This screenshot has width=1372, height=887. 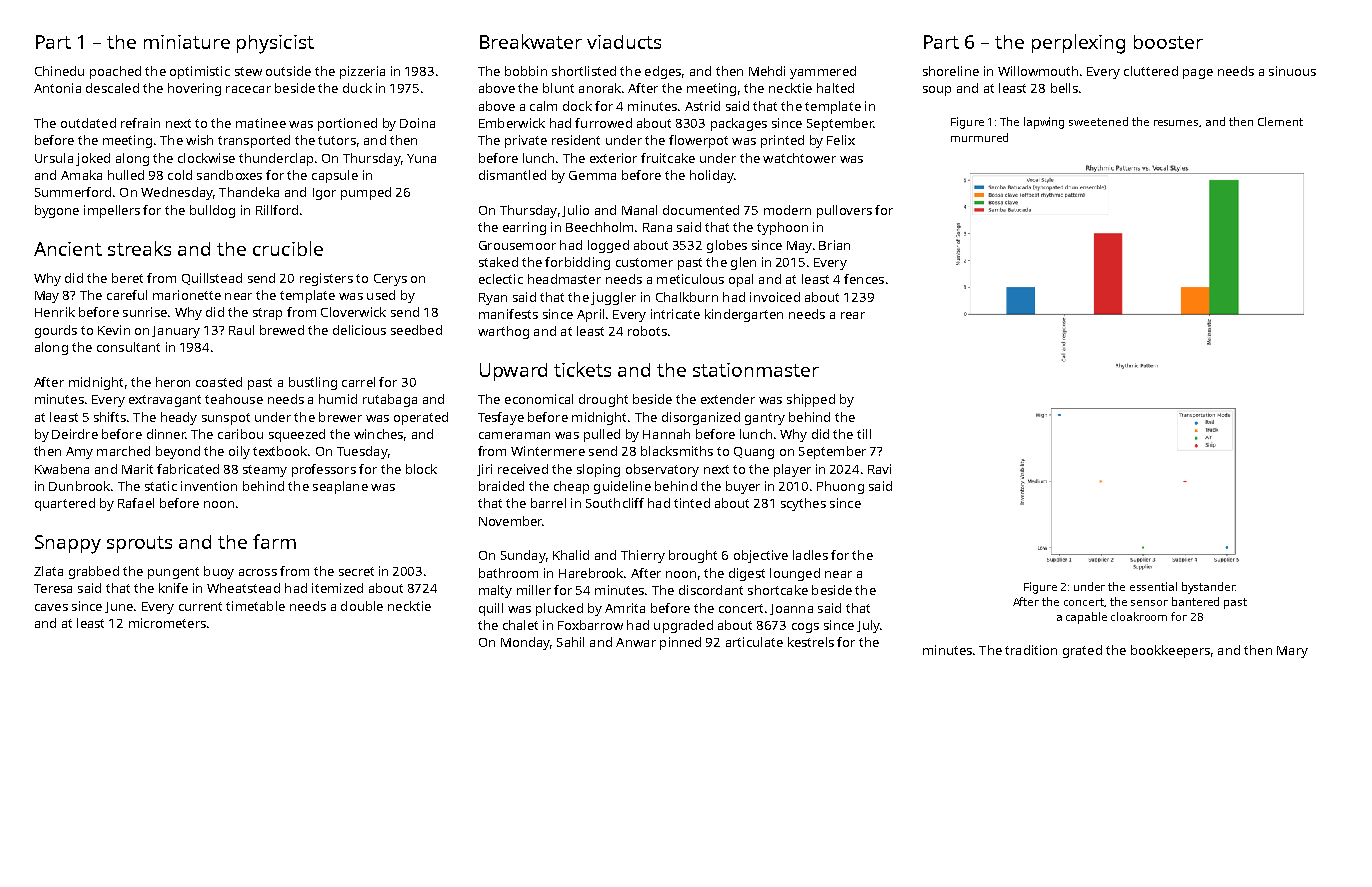 I want to click on beret, so click(x=127, y=278).
